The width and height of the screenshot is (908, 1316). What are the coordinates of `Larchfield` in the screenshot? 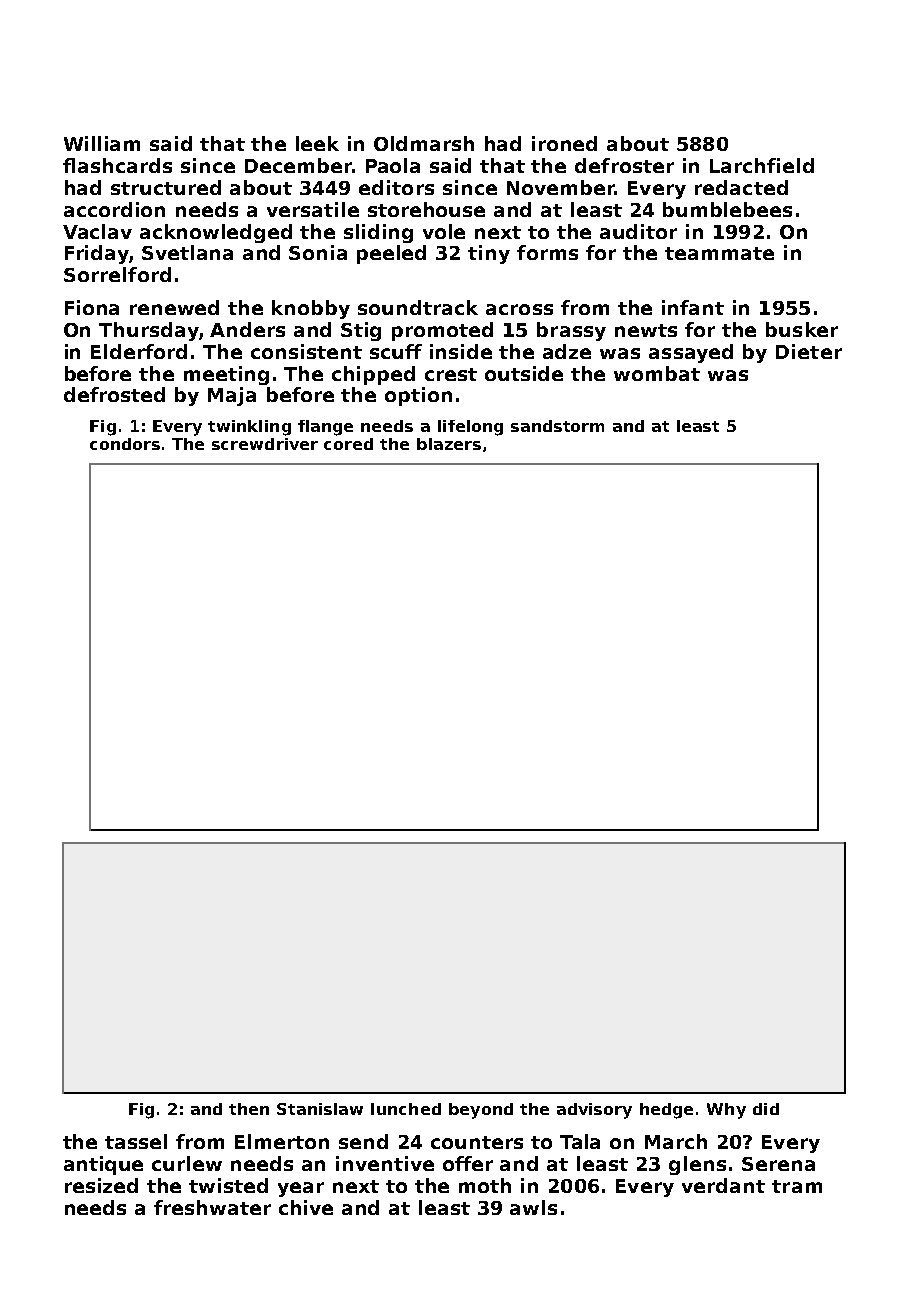 It's located at (762, 165).
